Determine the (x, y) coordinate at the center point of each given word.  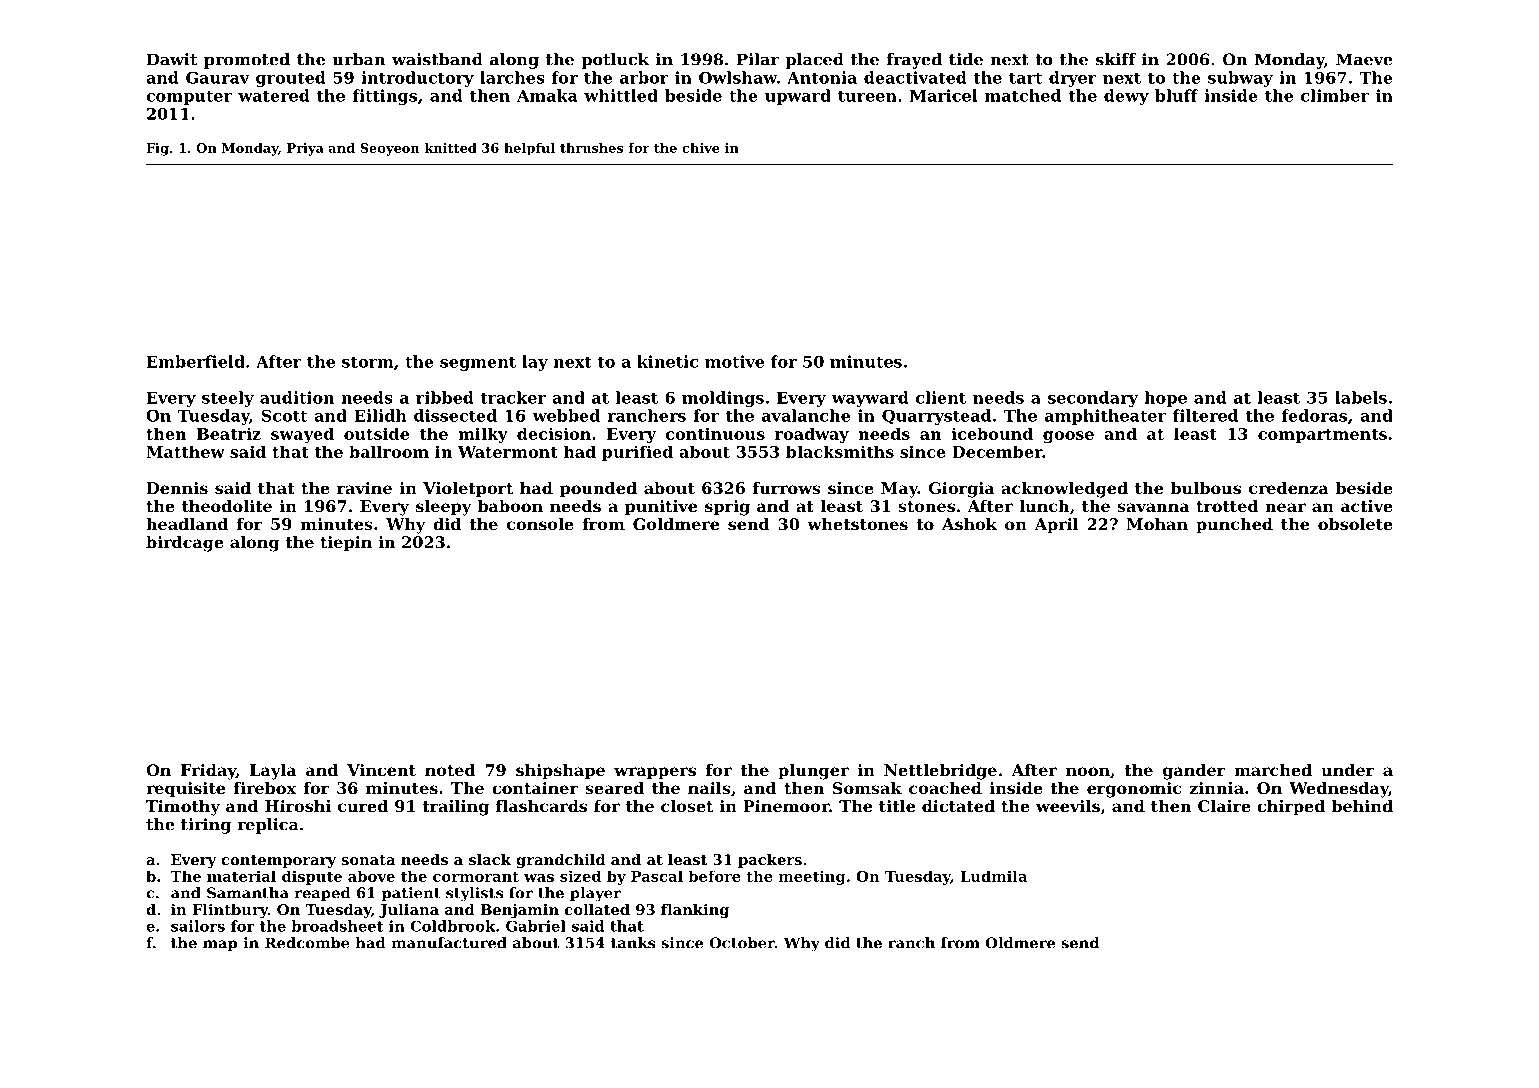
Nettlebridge (940, 772)
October (742, 943)
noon (1088, 771)
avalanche (806, 415)
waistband (437, 59)
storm (368, 362)
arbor (644, 77)
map (220, 946)
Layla (273, 772)
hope (1165, 399)
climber (1335, 95)
